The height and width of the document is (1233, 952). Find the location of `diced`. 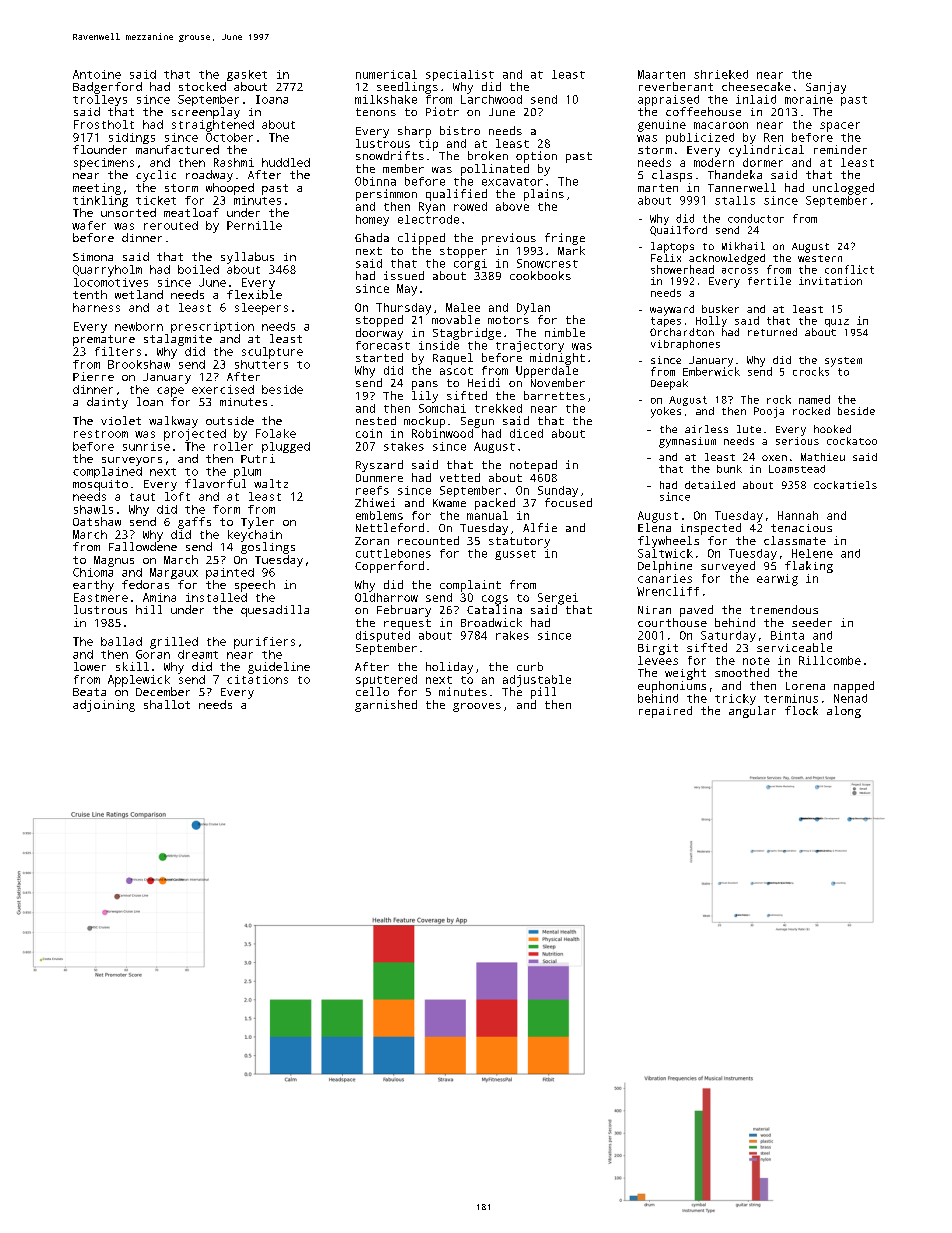

diced is located at coordinates (526, 433).
